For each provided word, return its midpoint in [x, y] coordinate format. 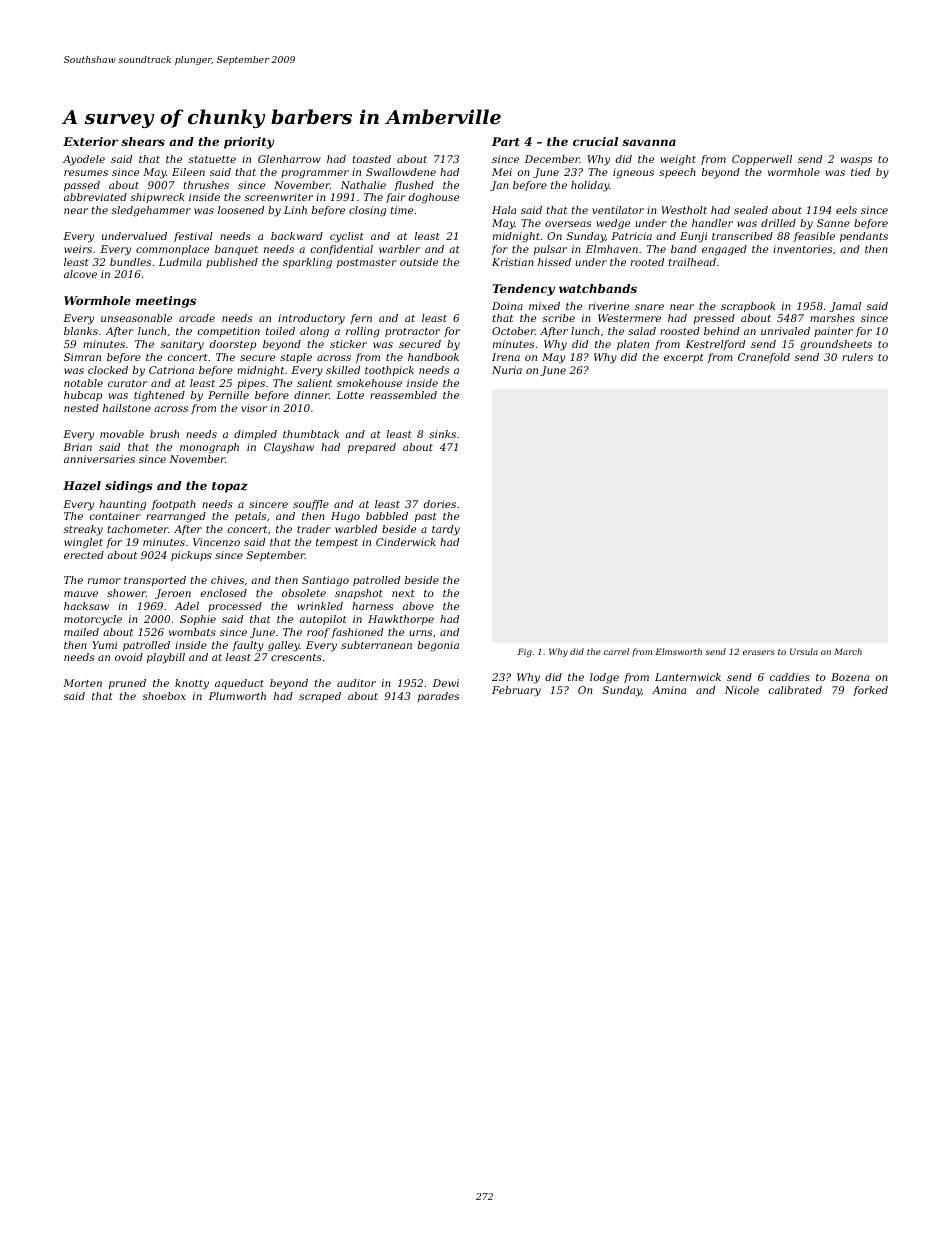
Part [506, 141]
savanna [649, 142]
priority [249, 143]
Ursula [804, 651]
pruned [127, 684]
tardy [446, 530]
